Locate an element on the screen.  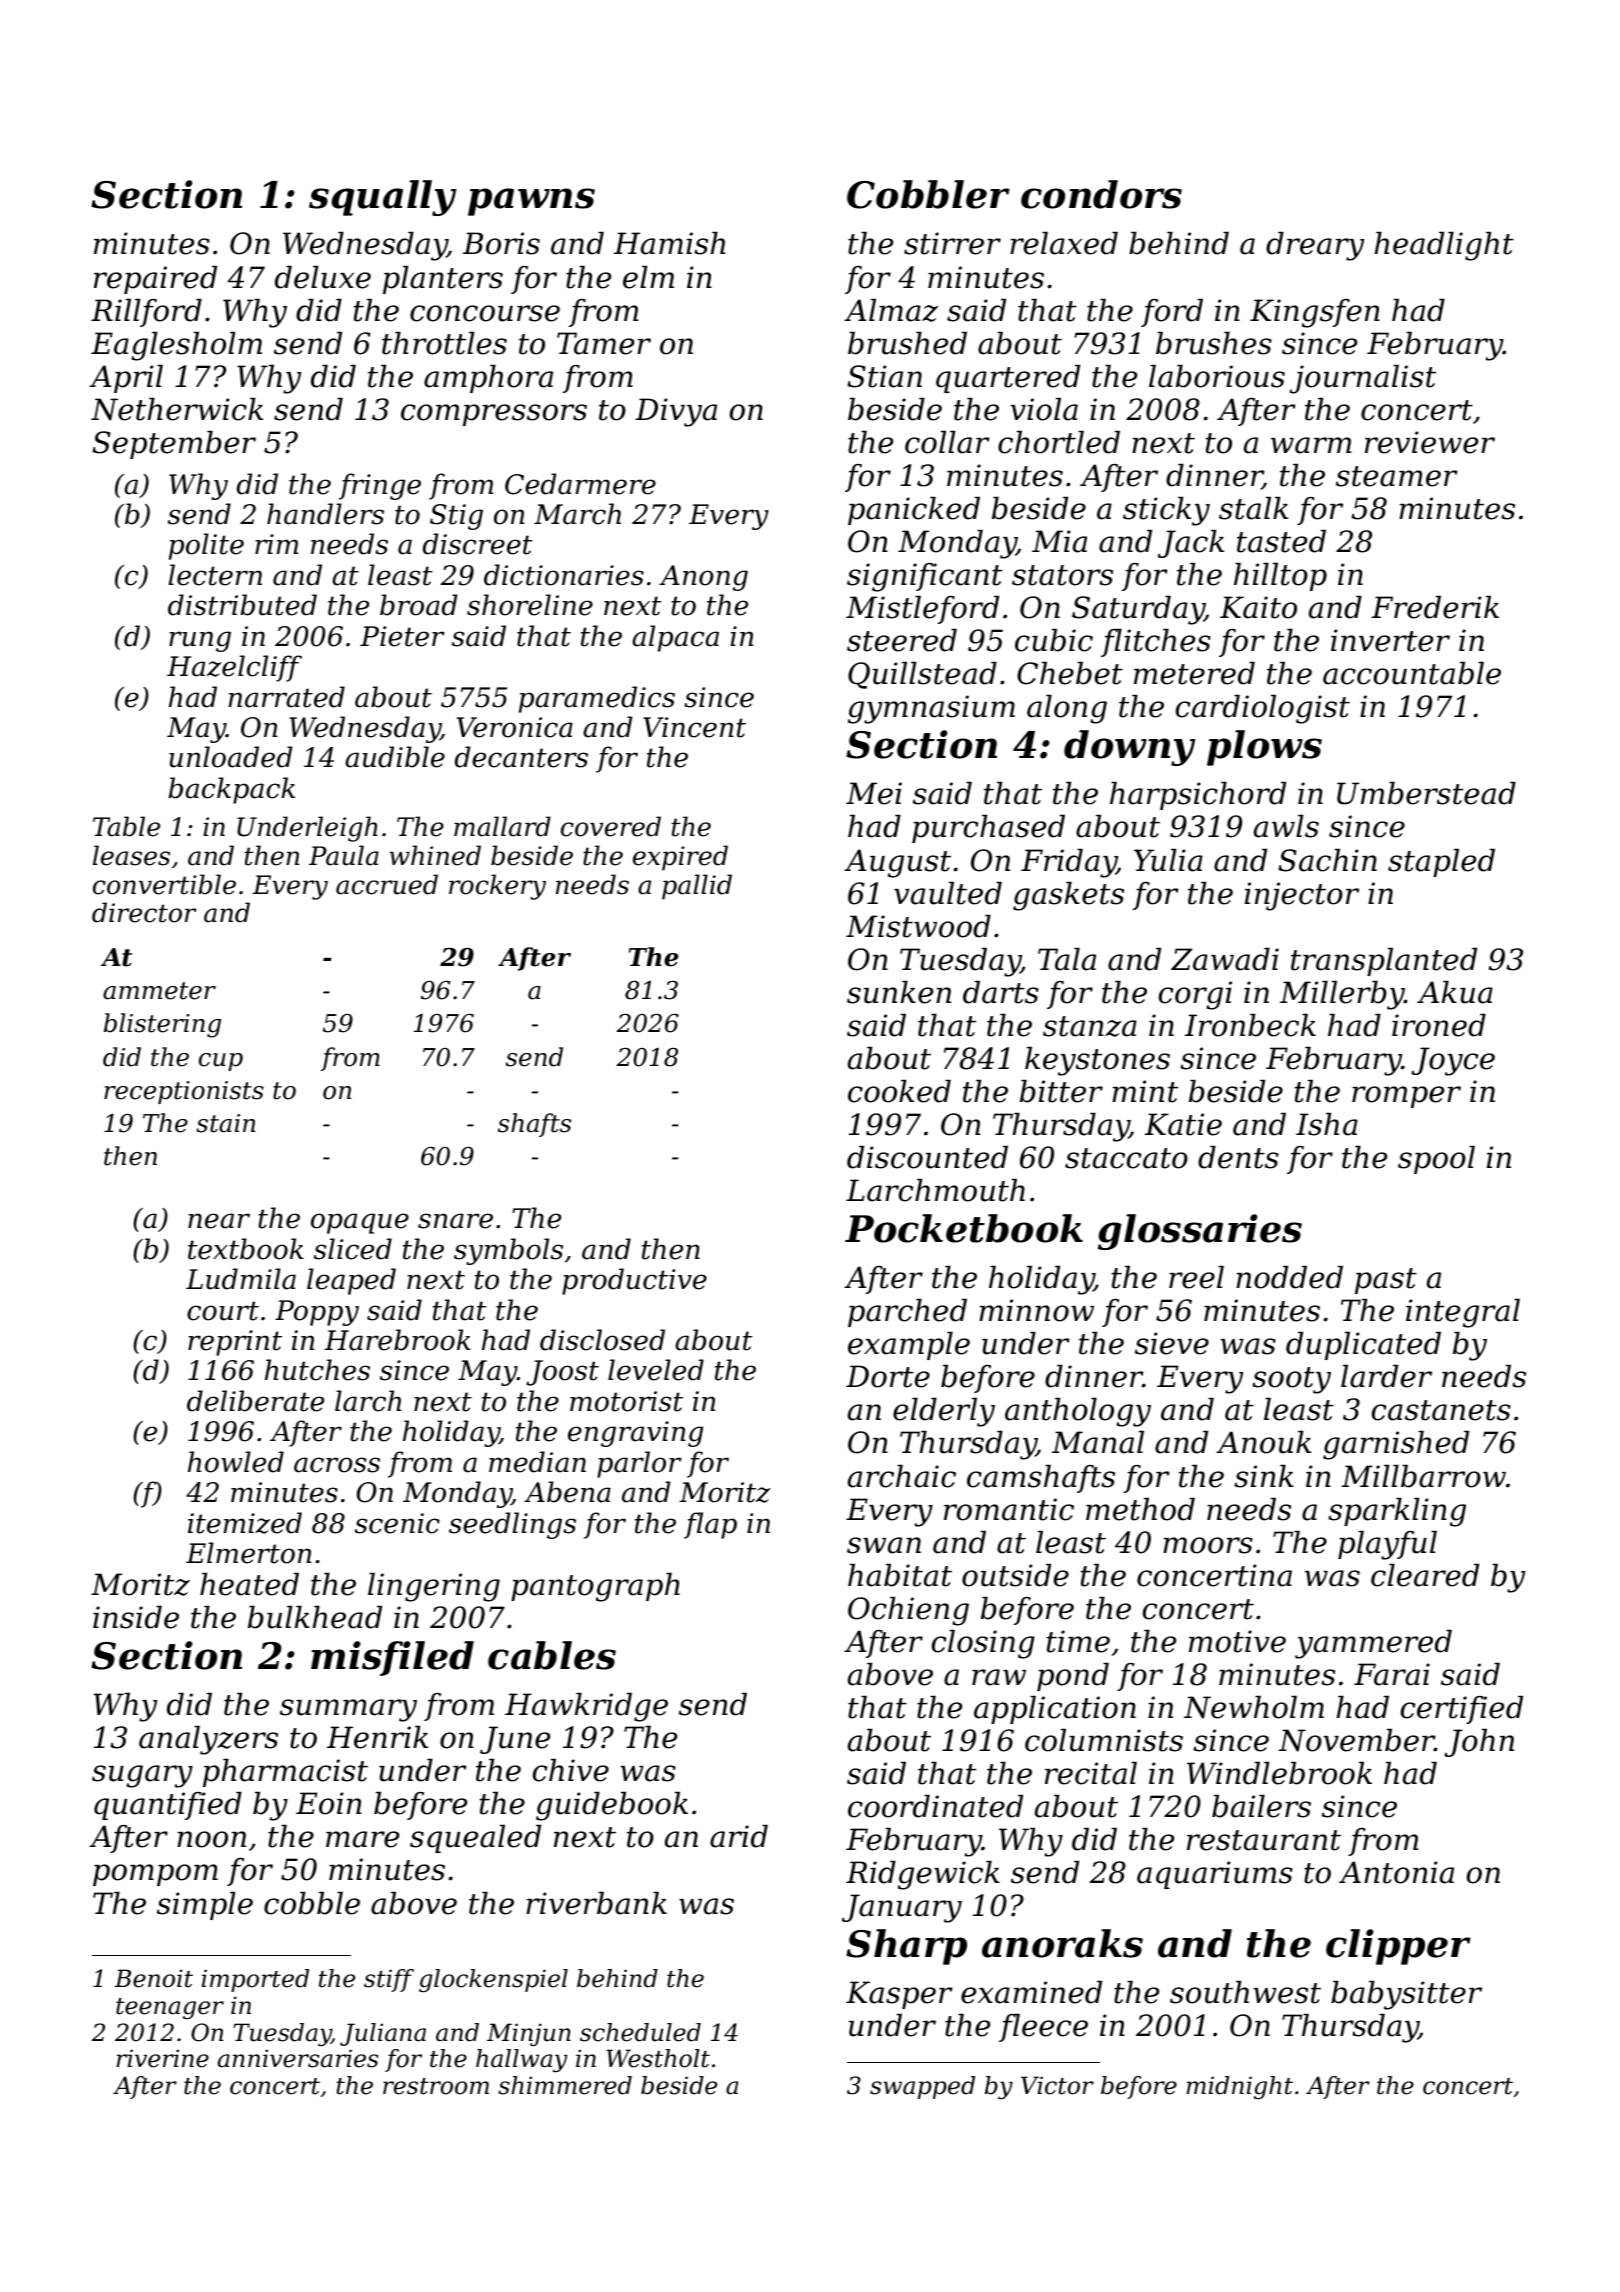
riverine is located at coordinates (163, 2058).
